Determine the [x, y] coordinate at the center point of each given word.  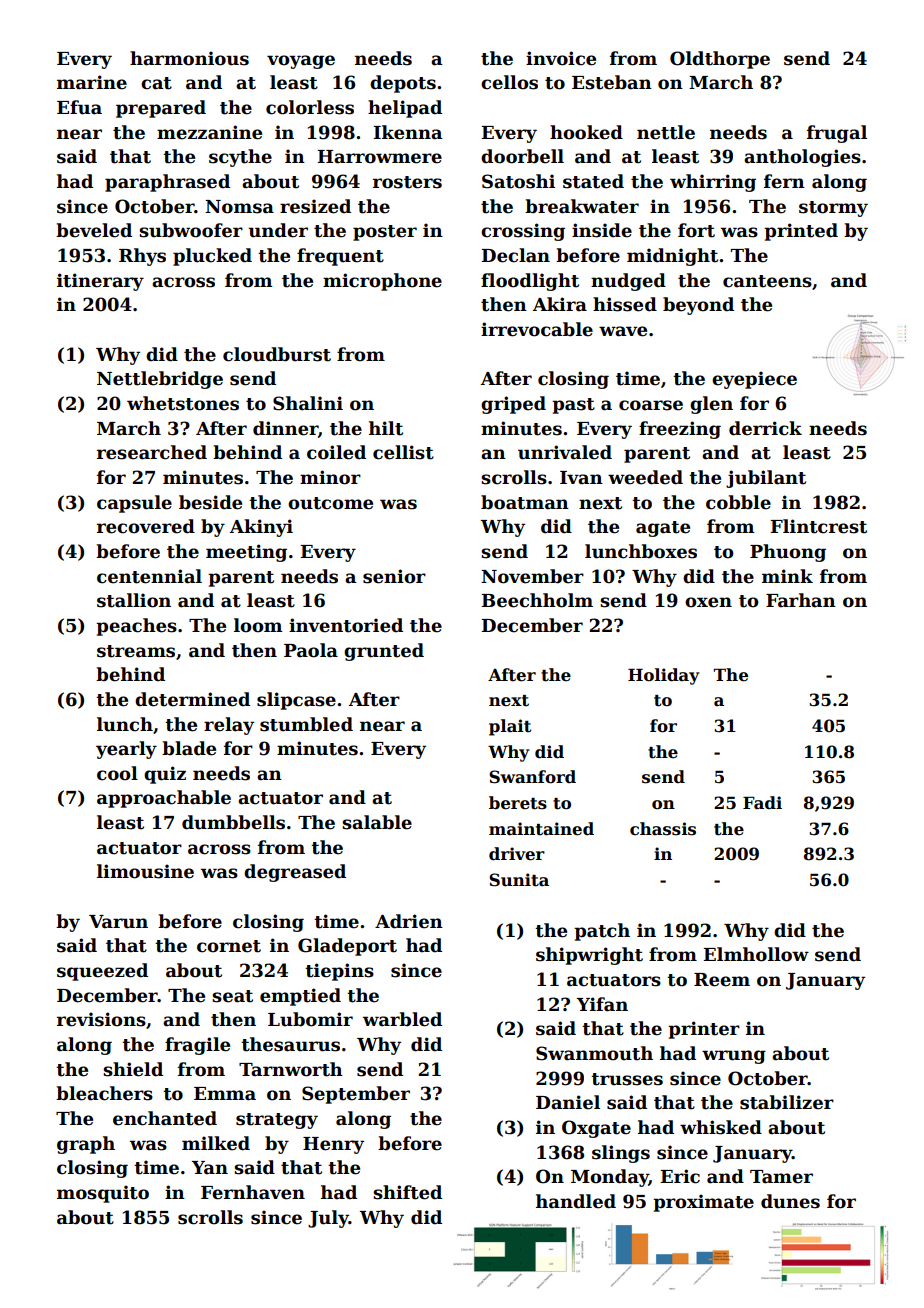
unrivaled [565, 452]
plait [510, 727]
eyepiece [754, 380]
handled [576, 1201]
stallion [134, 600]
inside [602, 230]
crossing [523, 232]
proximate [703, 1203]
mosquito [103, 1194]
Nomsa [239, 207]
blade [189, 748]
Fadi [762, 802]
